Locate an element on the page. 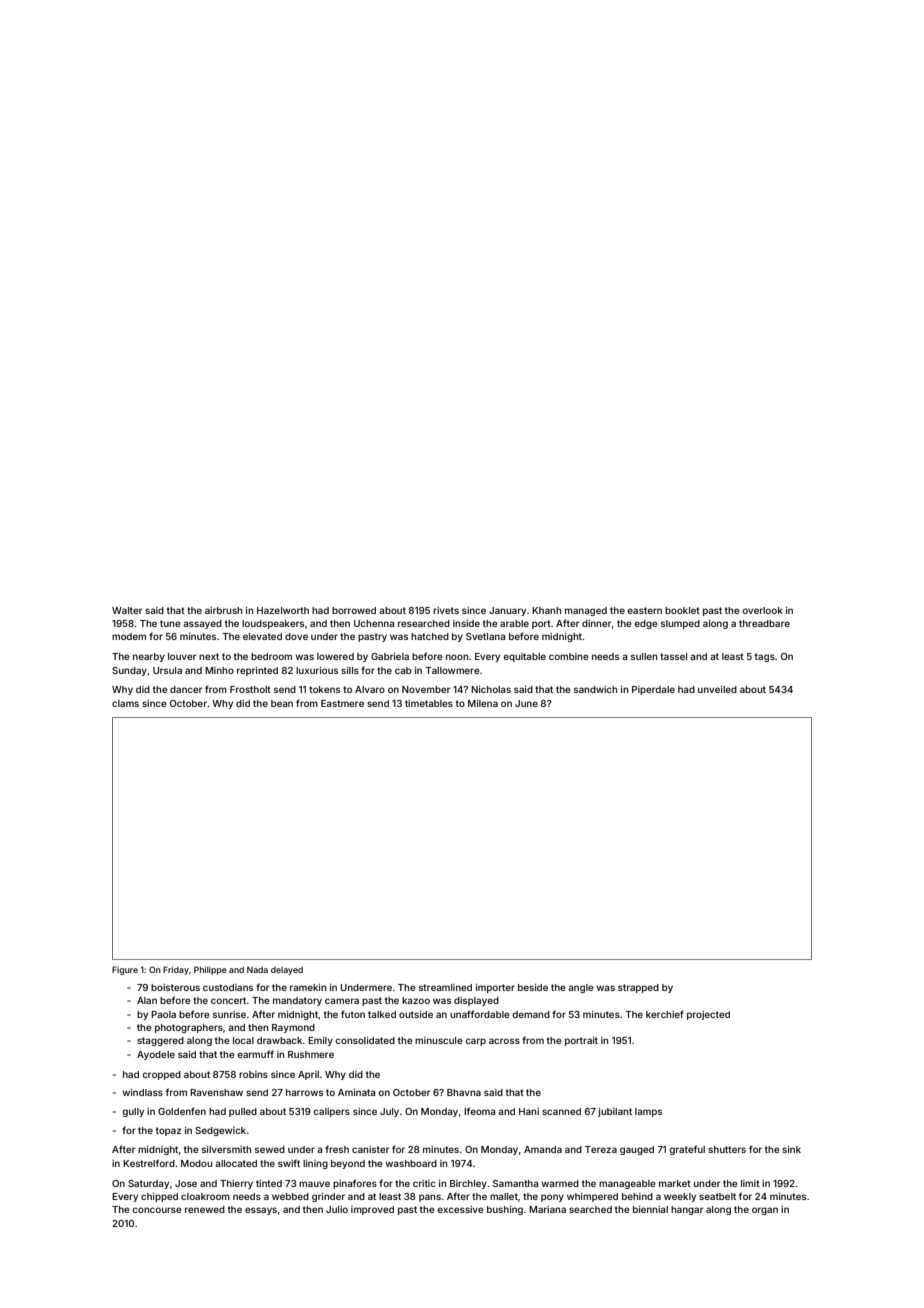 The image size is (924, 1308). strapped is located at coordinates (638, 988).
